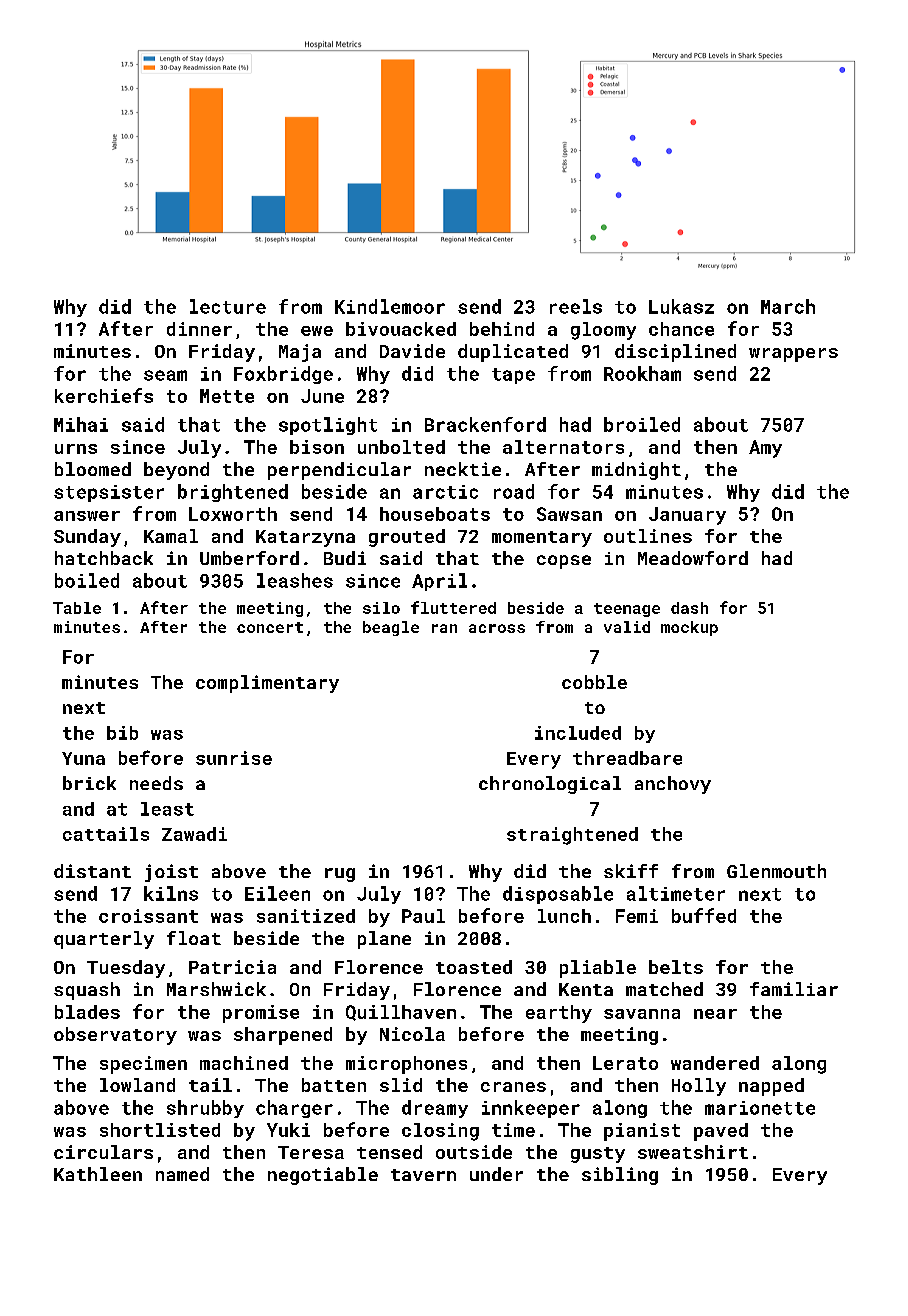 The image size is (908, 1316). What do you see at coordinates (794, 989) in the screenshot?
I see `familiar` at bounding box center [794, 989].
